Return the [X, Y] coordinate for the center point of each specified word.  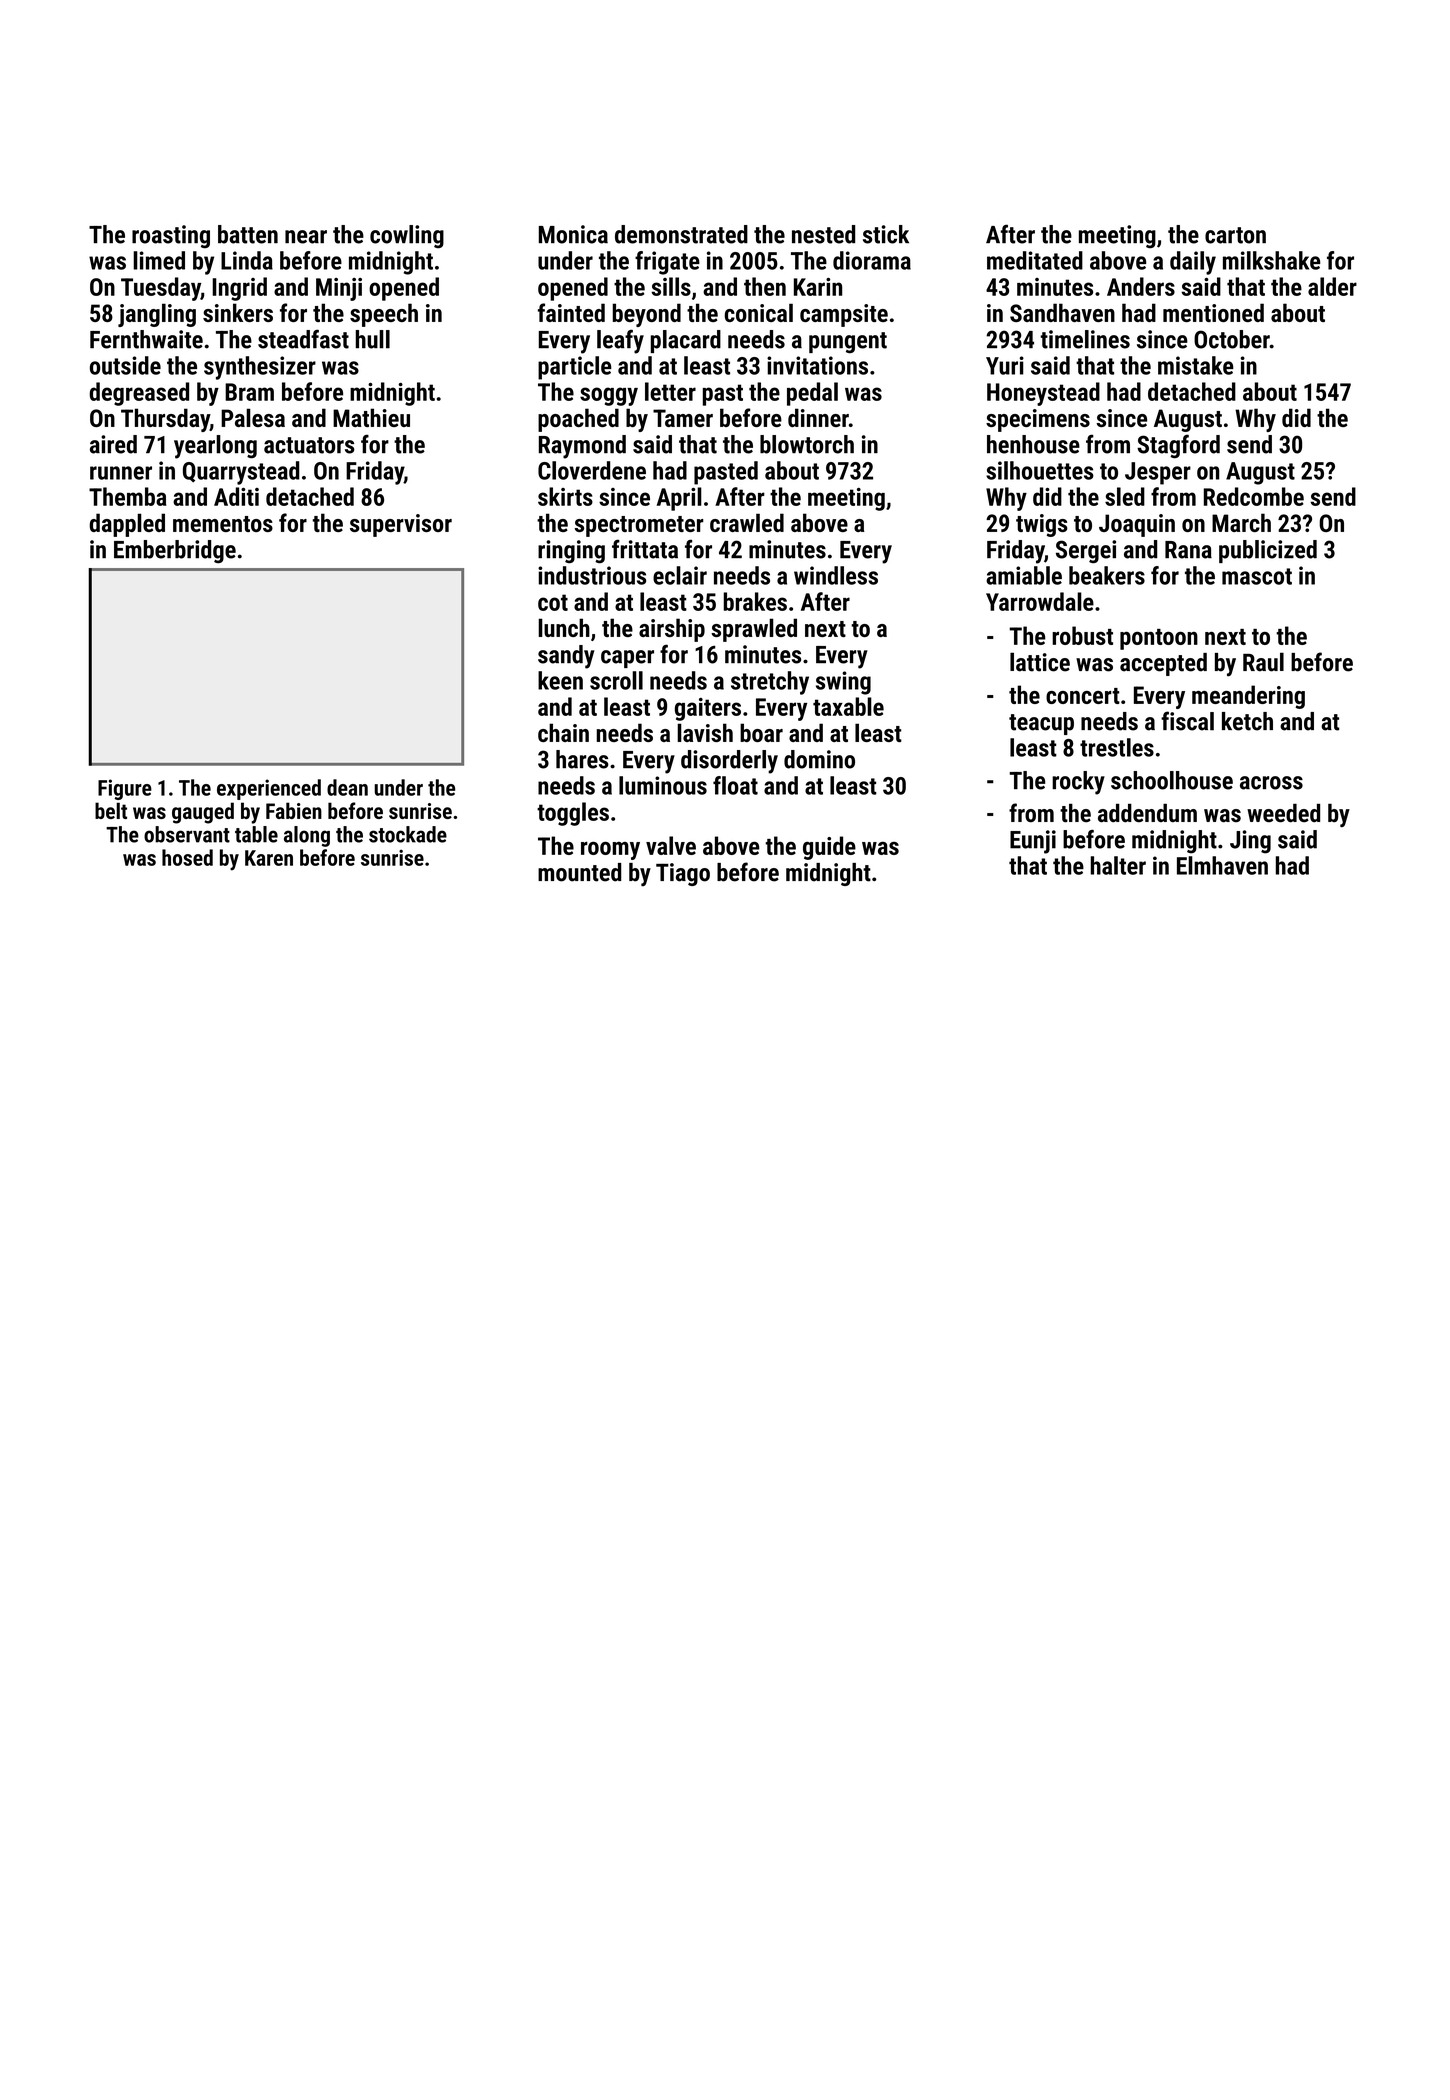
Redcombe [1254, 496]
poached [578, 420]
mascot [1257, 576]
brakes [755, 601]
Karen [269, 858]
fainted [571, 312]
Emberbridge [175, 552]
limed [159, 260]
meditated [1035, 260]
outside [125, 365]
